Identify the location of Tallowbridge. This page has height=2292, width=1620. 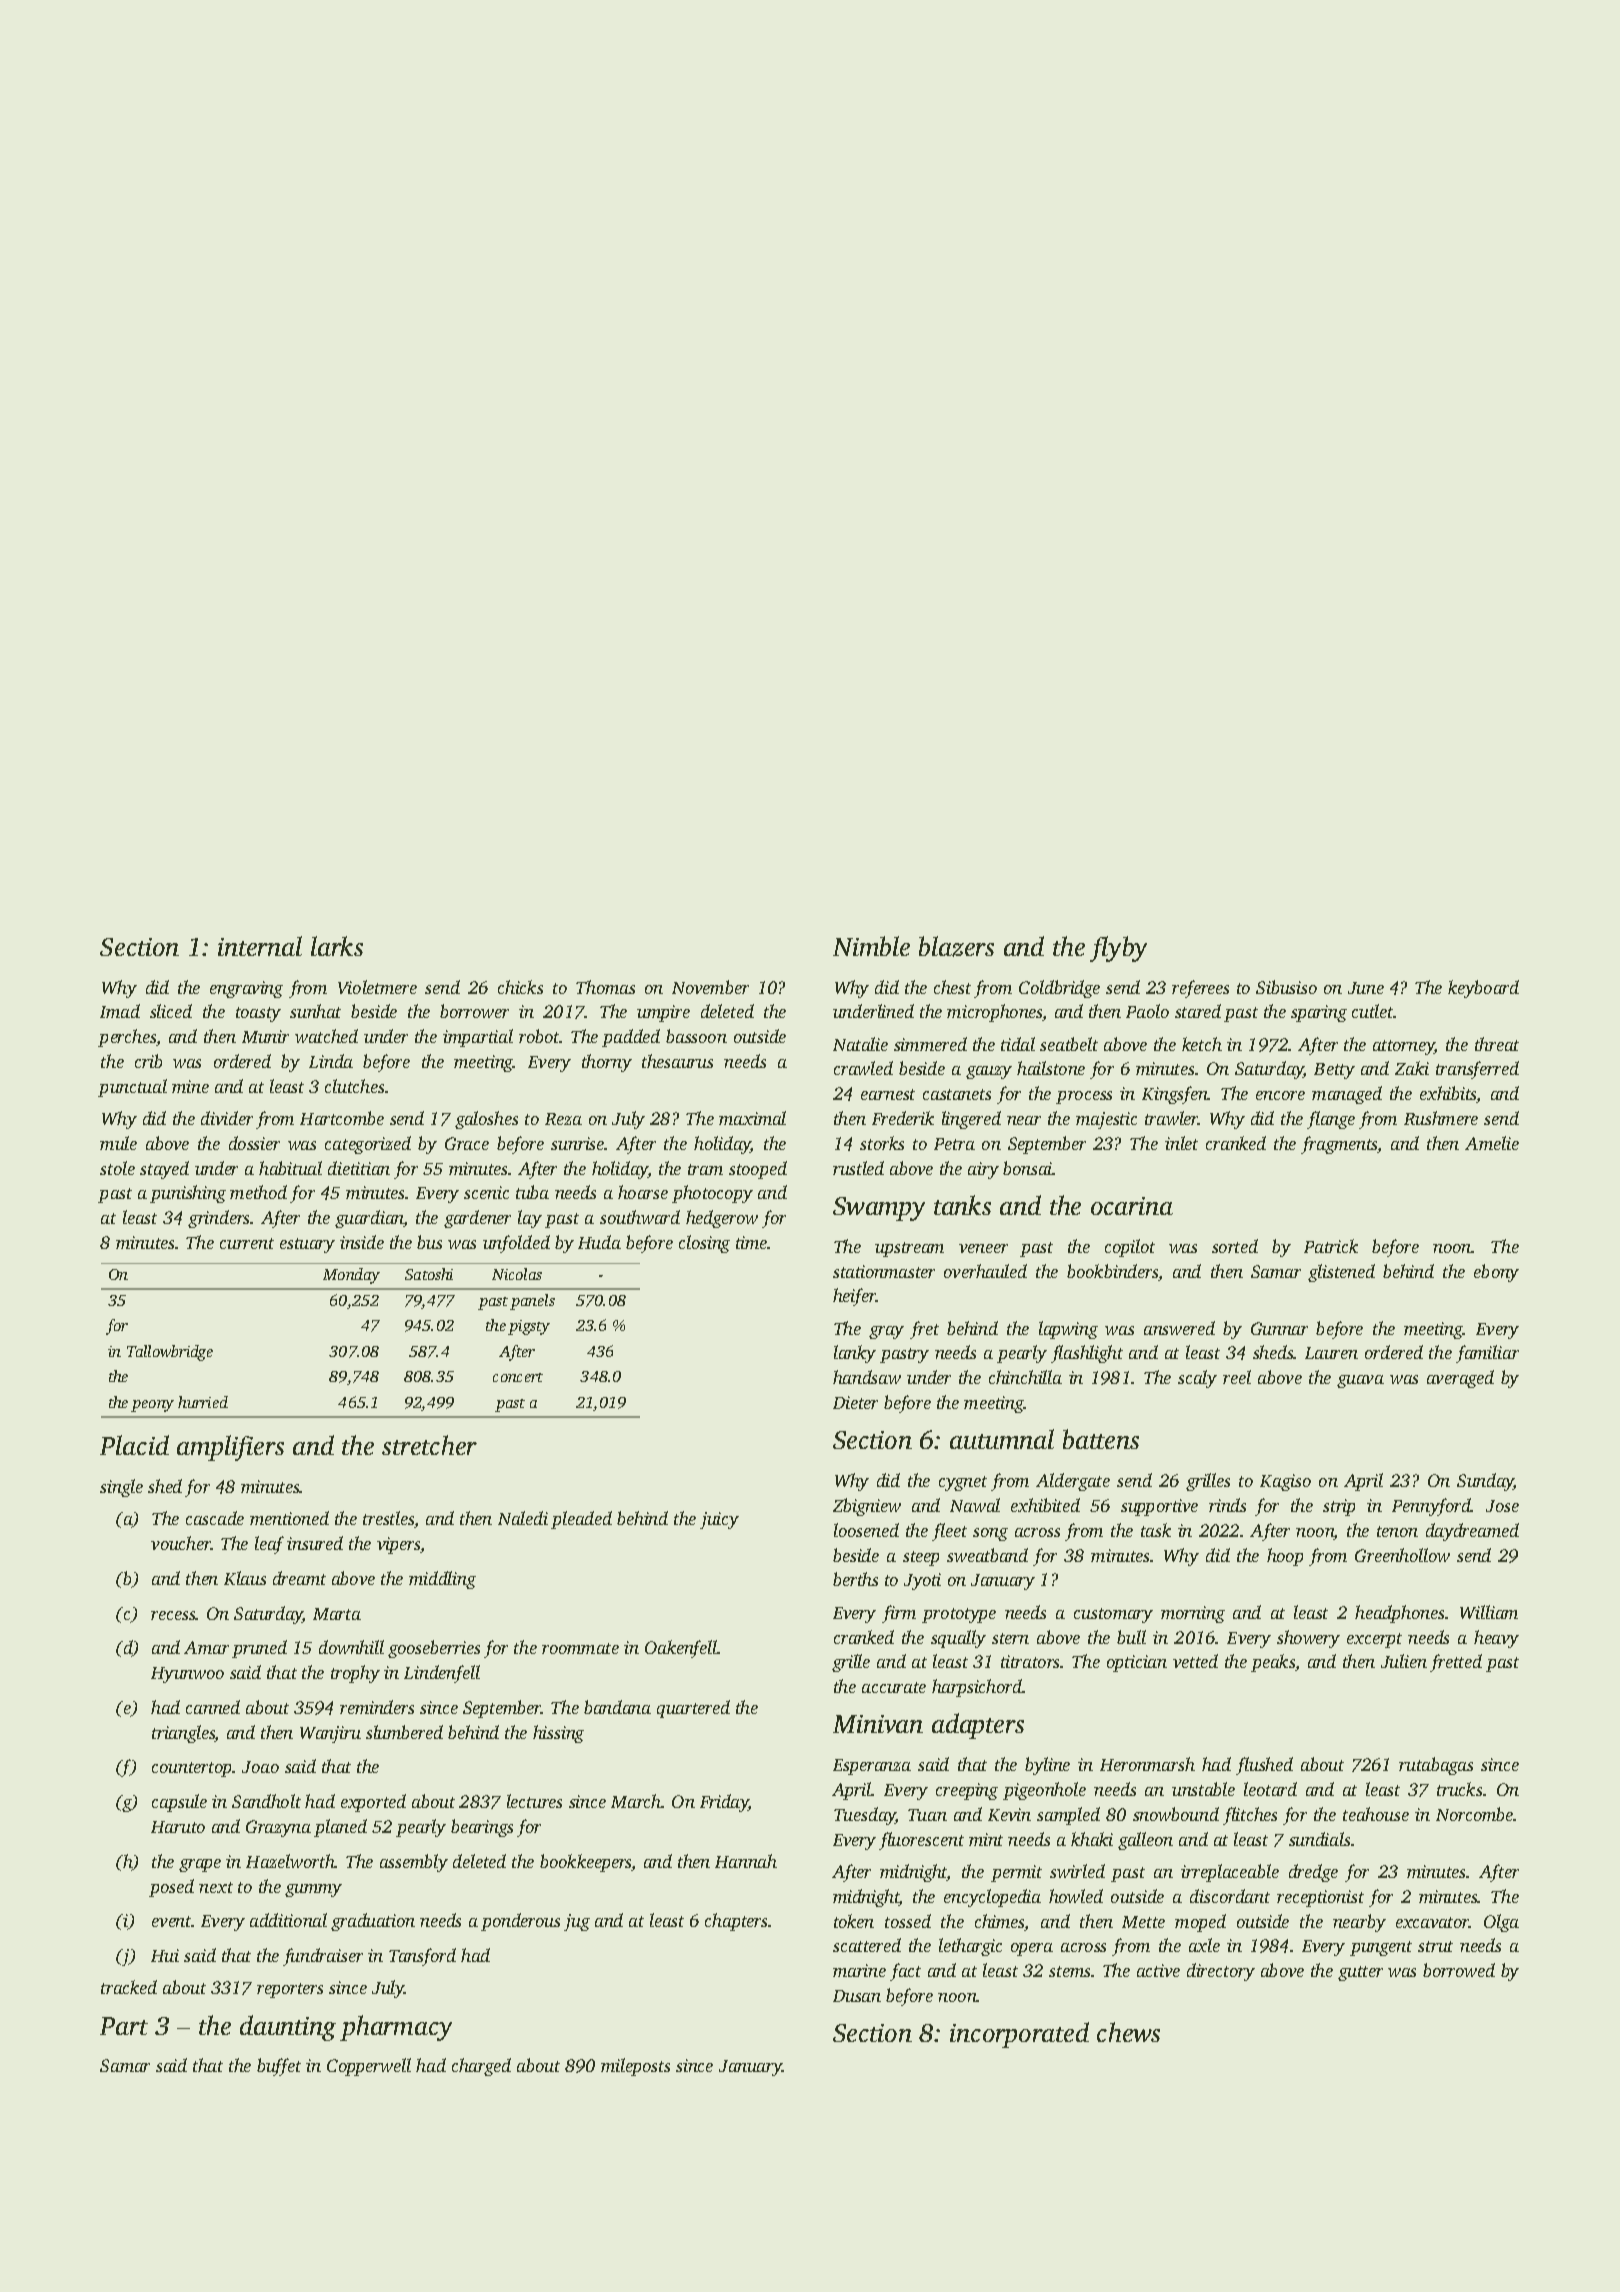
(170, 1353).
